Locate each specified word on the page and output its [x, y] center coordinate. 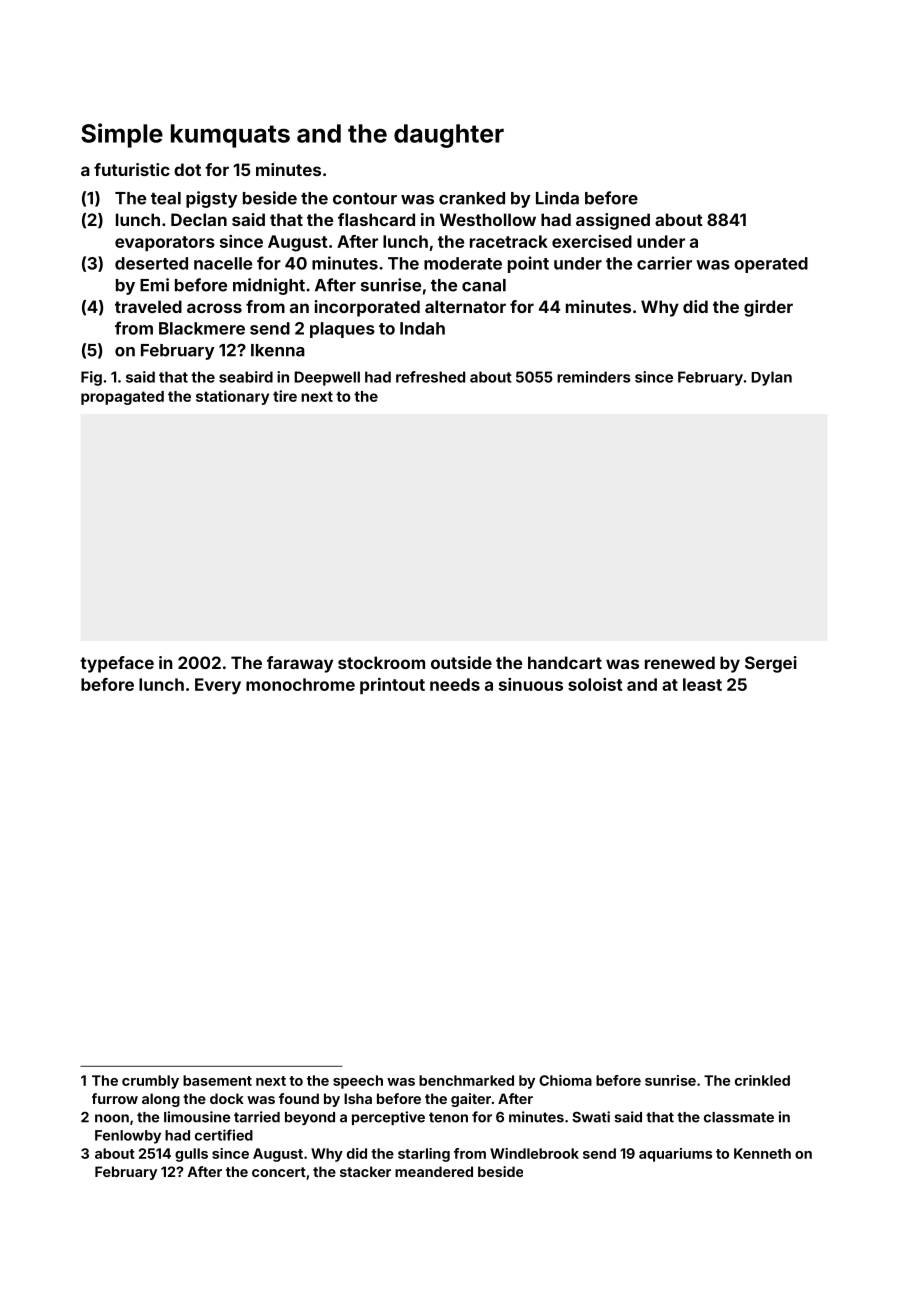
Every [218, 686]
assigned [613, 221]
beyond [310, 1118]
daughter [449, 136]
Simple [122, 135]
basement [217, 1080]
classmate [739, 1117]
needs [455, 684]
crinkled [762, 1080]
